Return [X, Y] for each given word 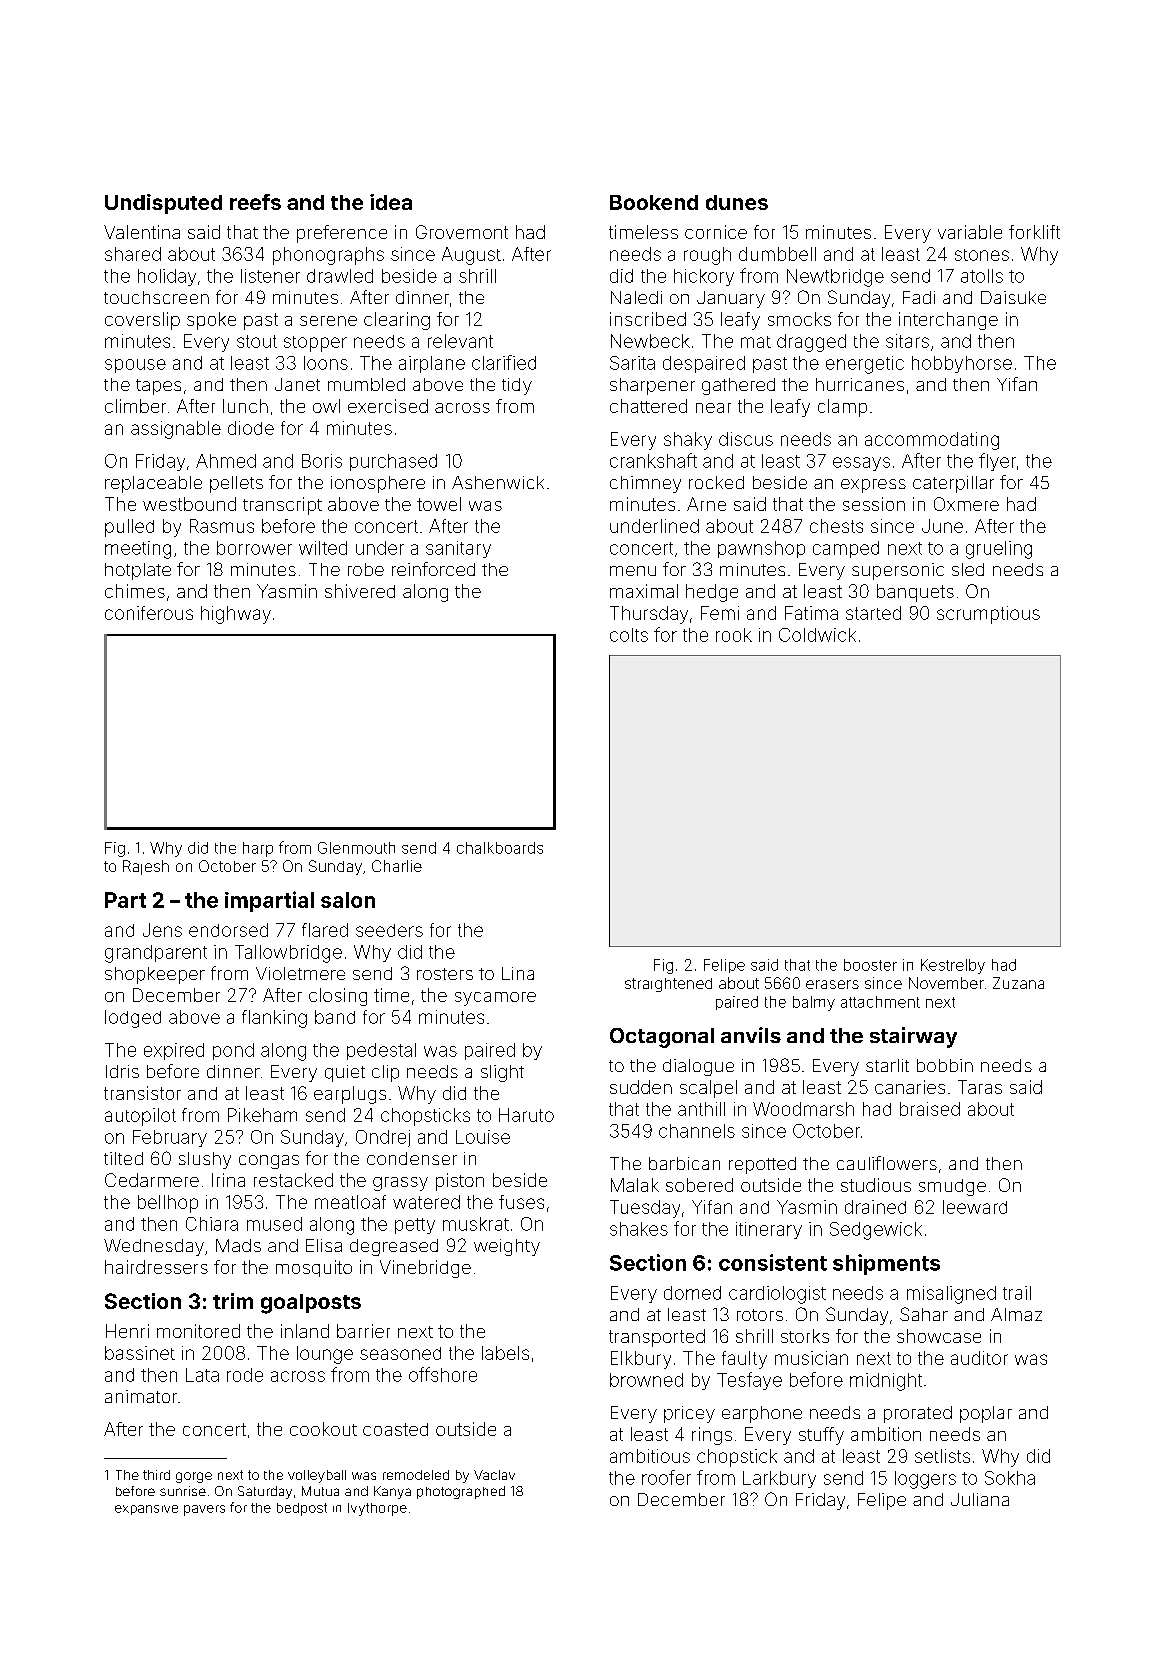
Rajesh [146, 867]
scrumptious [988, 615]
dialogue [698, 1067]
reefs [255, 202]
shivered [360, 591]
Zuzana [1018, 983]
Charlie [397, 866]
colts [629, 635]
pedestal [381, 1051]
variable [970, 232]
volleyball [317, 1476]
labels [505, 1353]
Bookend [654, 202]
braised [930, 1109]
